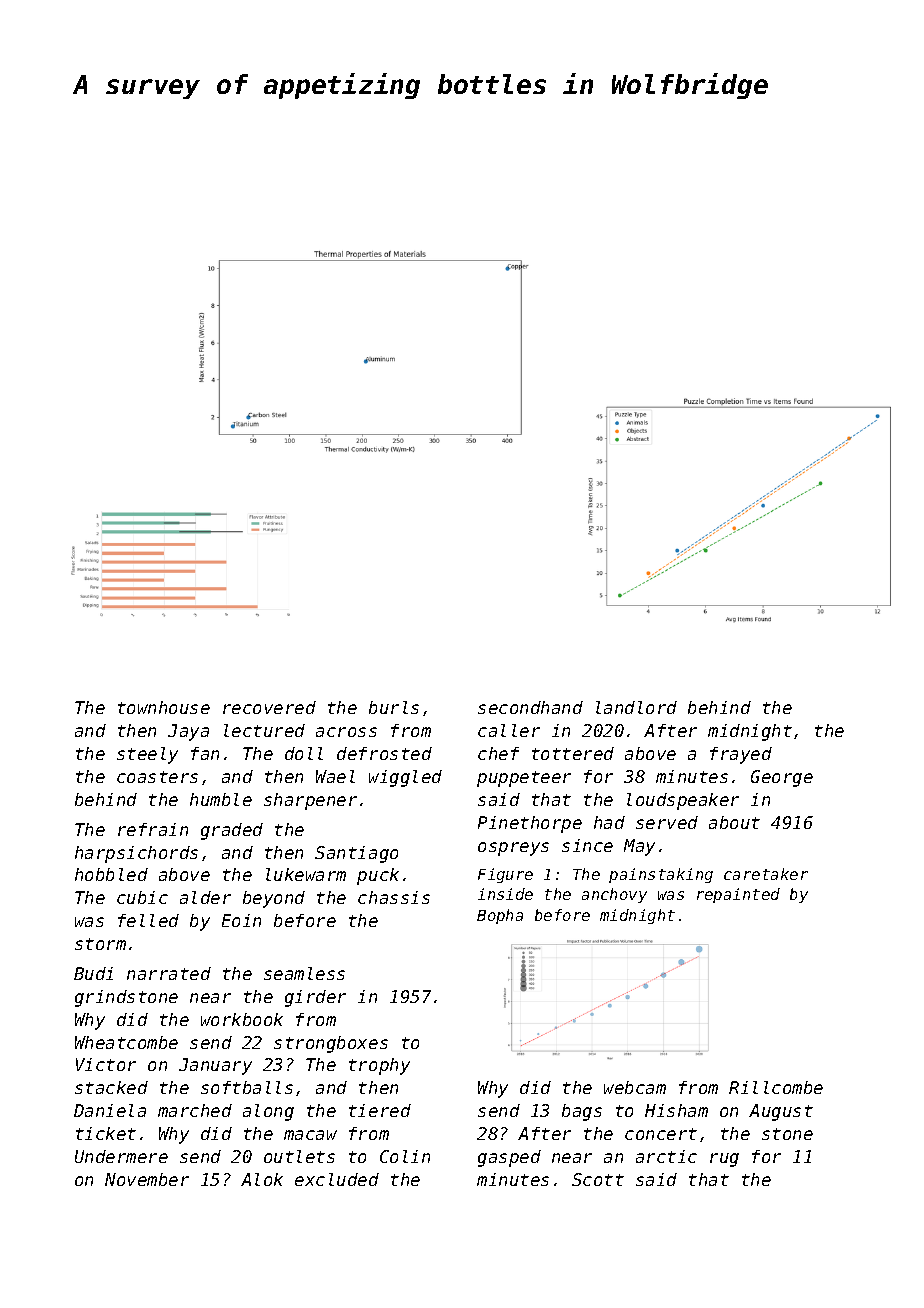  Describe the element at coordinates (636, 707) in the screenshot. I see `landlord` at that location.
